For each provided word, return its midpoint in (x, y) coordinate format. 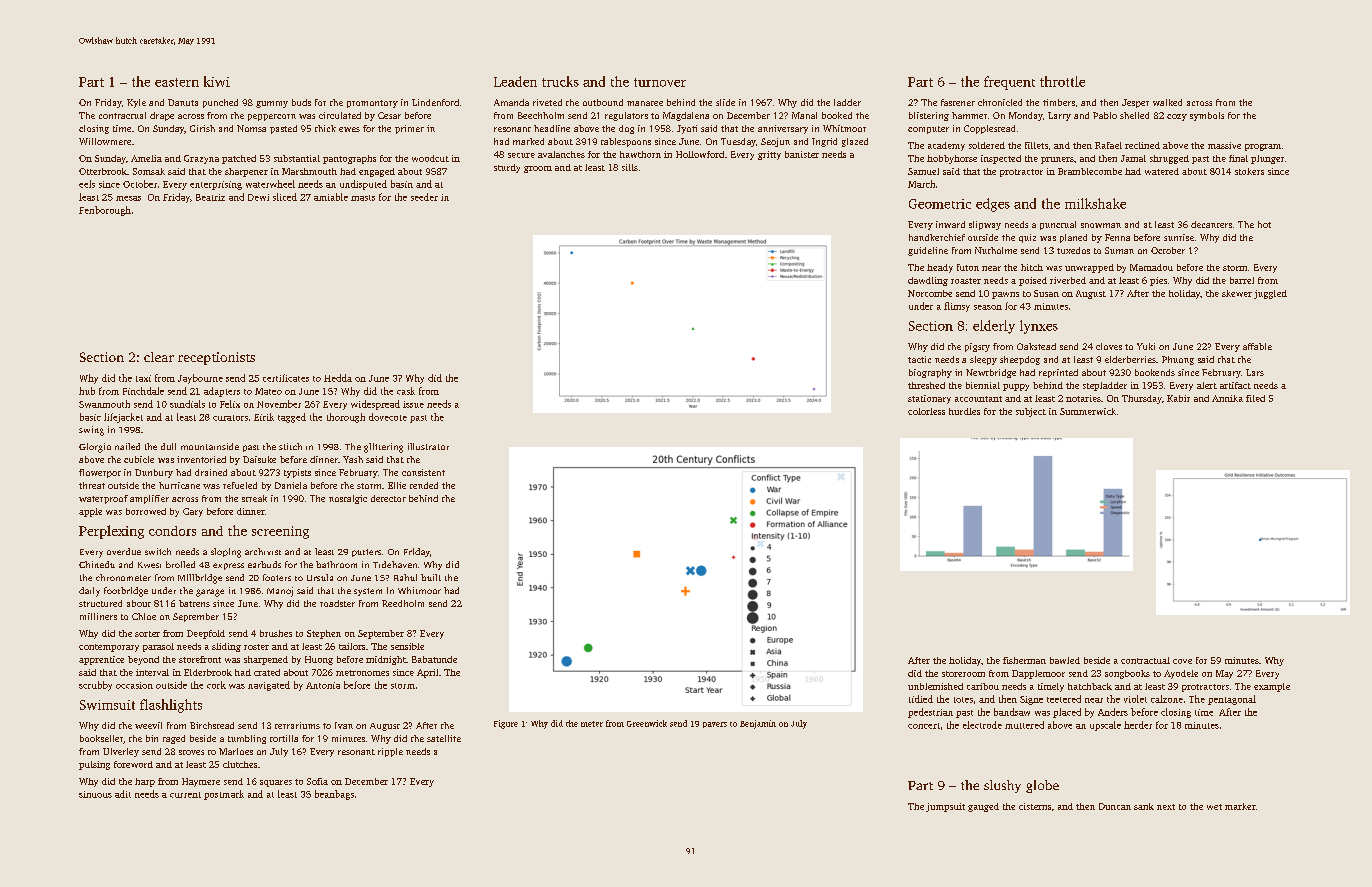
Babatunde (434, 659)
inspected (1001, 159)
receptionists (216, 358)
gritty (769, 155)
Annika (1227, 398)
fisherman (1024, 660)
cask (406, 391)
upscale (1105, 726)
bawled (1065, 660)
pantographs (349, 159)
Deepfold (206, 634)
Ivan (344, 725)
